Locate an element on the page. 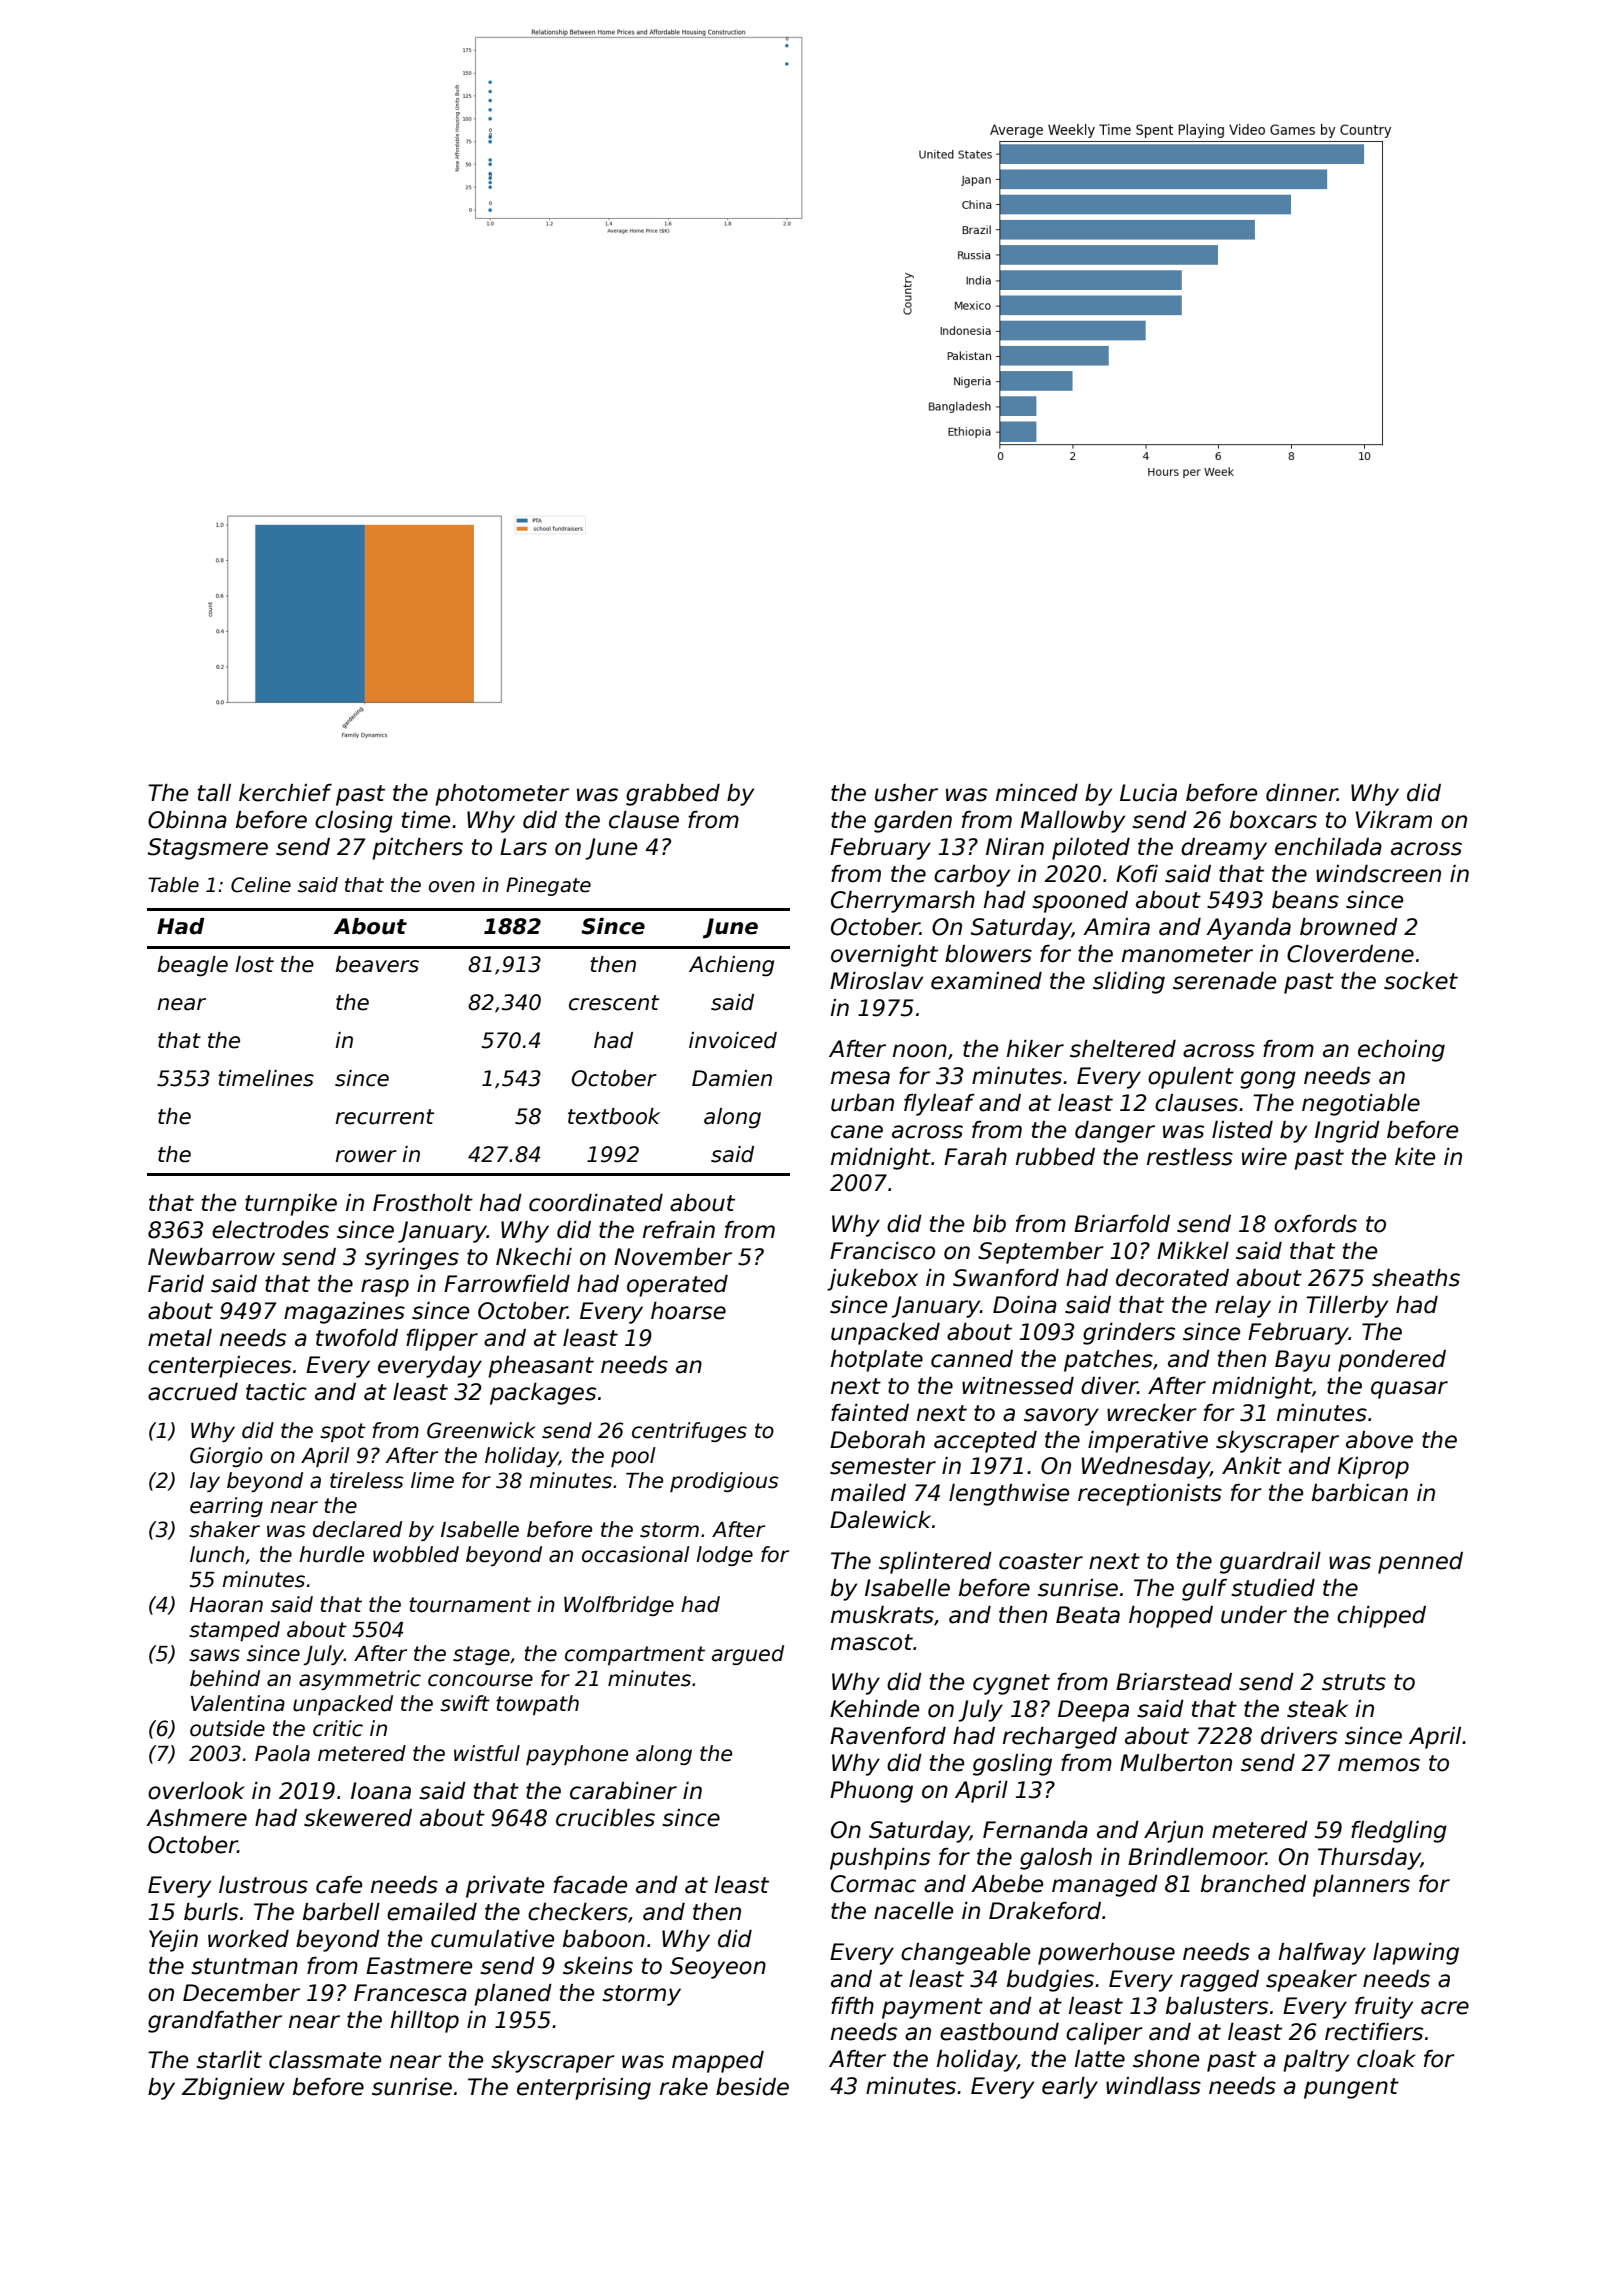  planed is located at coordinates (513, 1995).
